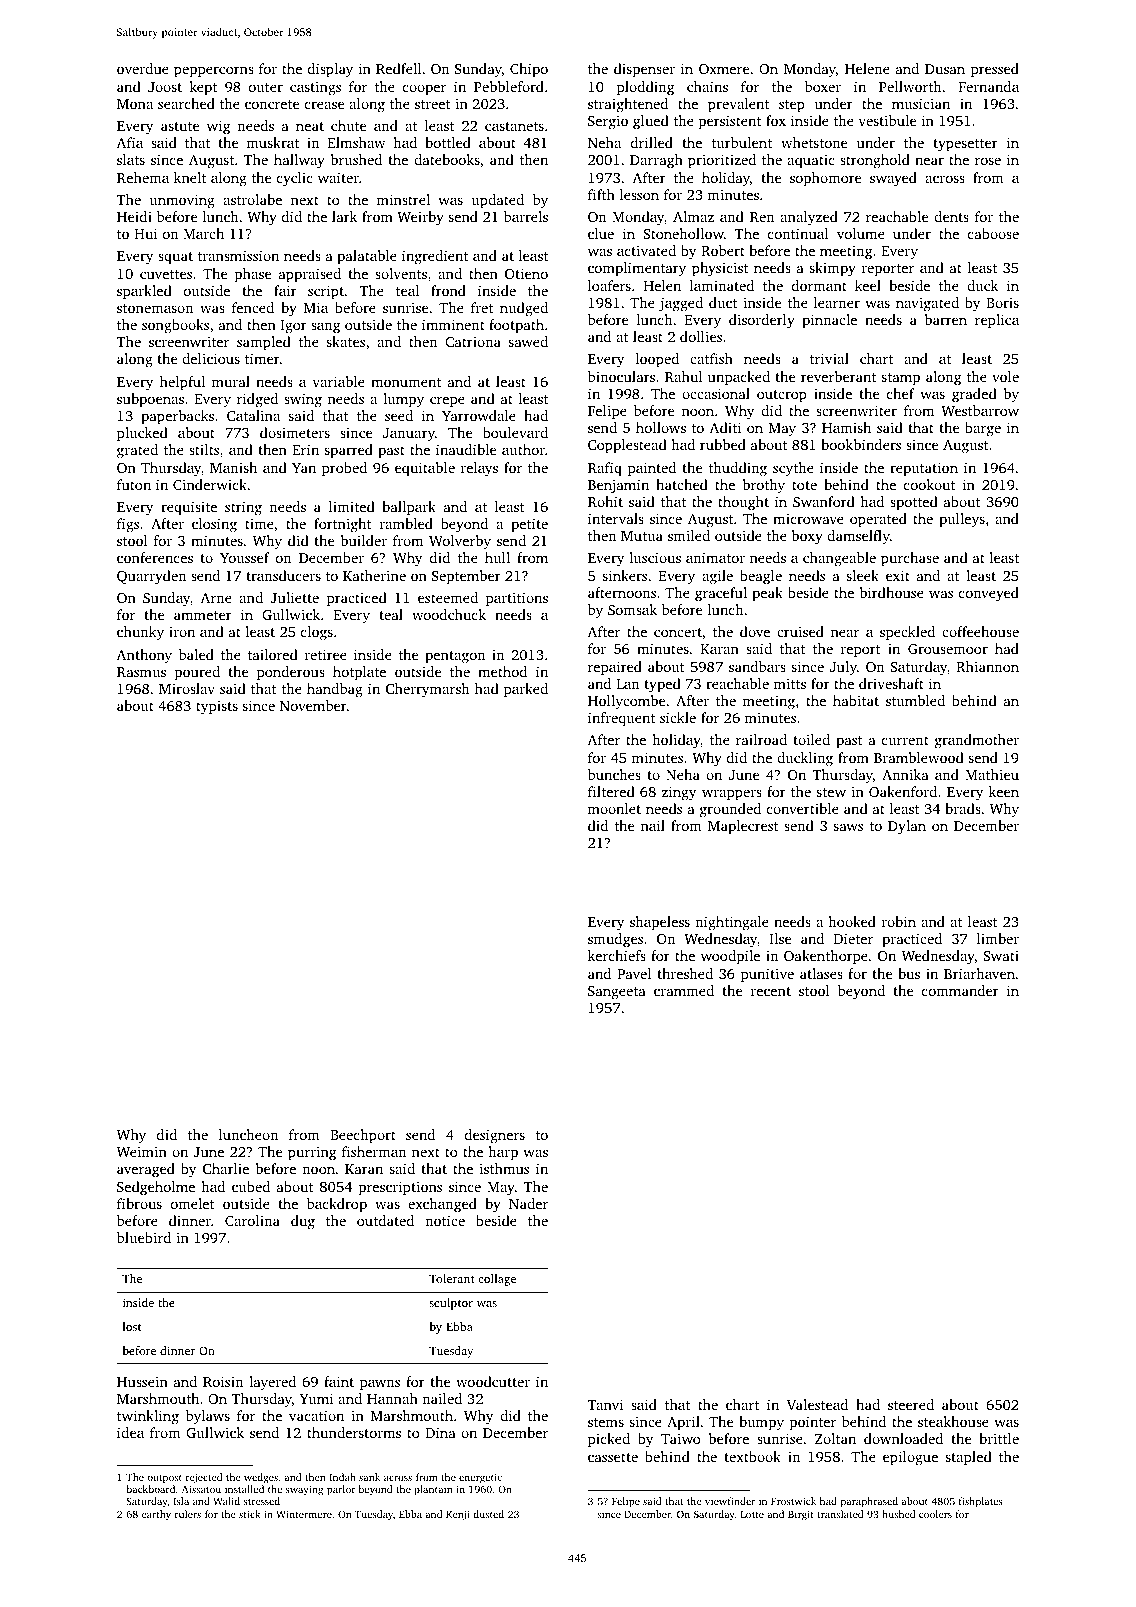 Image resolution: width=1136 pixels, height=1607 pixels. What do you see at coordinates (330, 70) in the screenshot?
I see `display` at bounding box center [330, 70].
